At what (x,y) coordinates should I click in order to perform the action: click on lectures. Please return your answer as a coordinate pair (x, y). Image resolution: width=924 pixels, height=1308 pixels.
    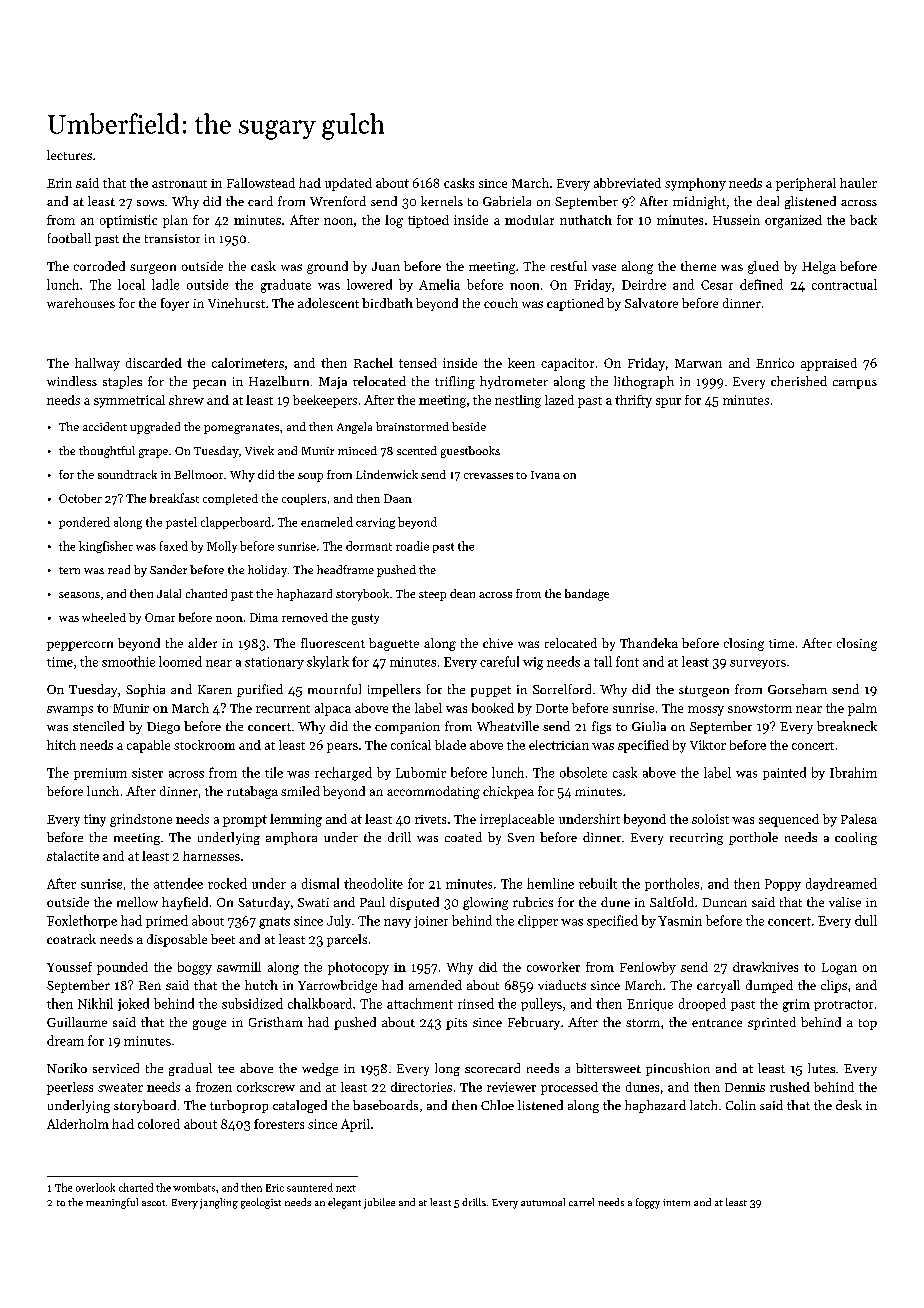
    Looking at the image, I should click on (69, 155).
